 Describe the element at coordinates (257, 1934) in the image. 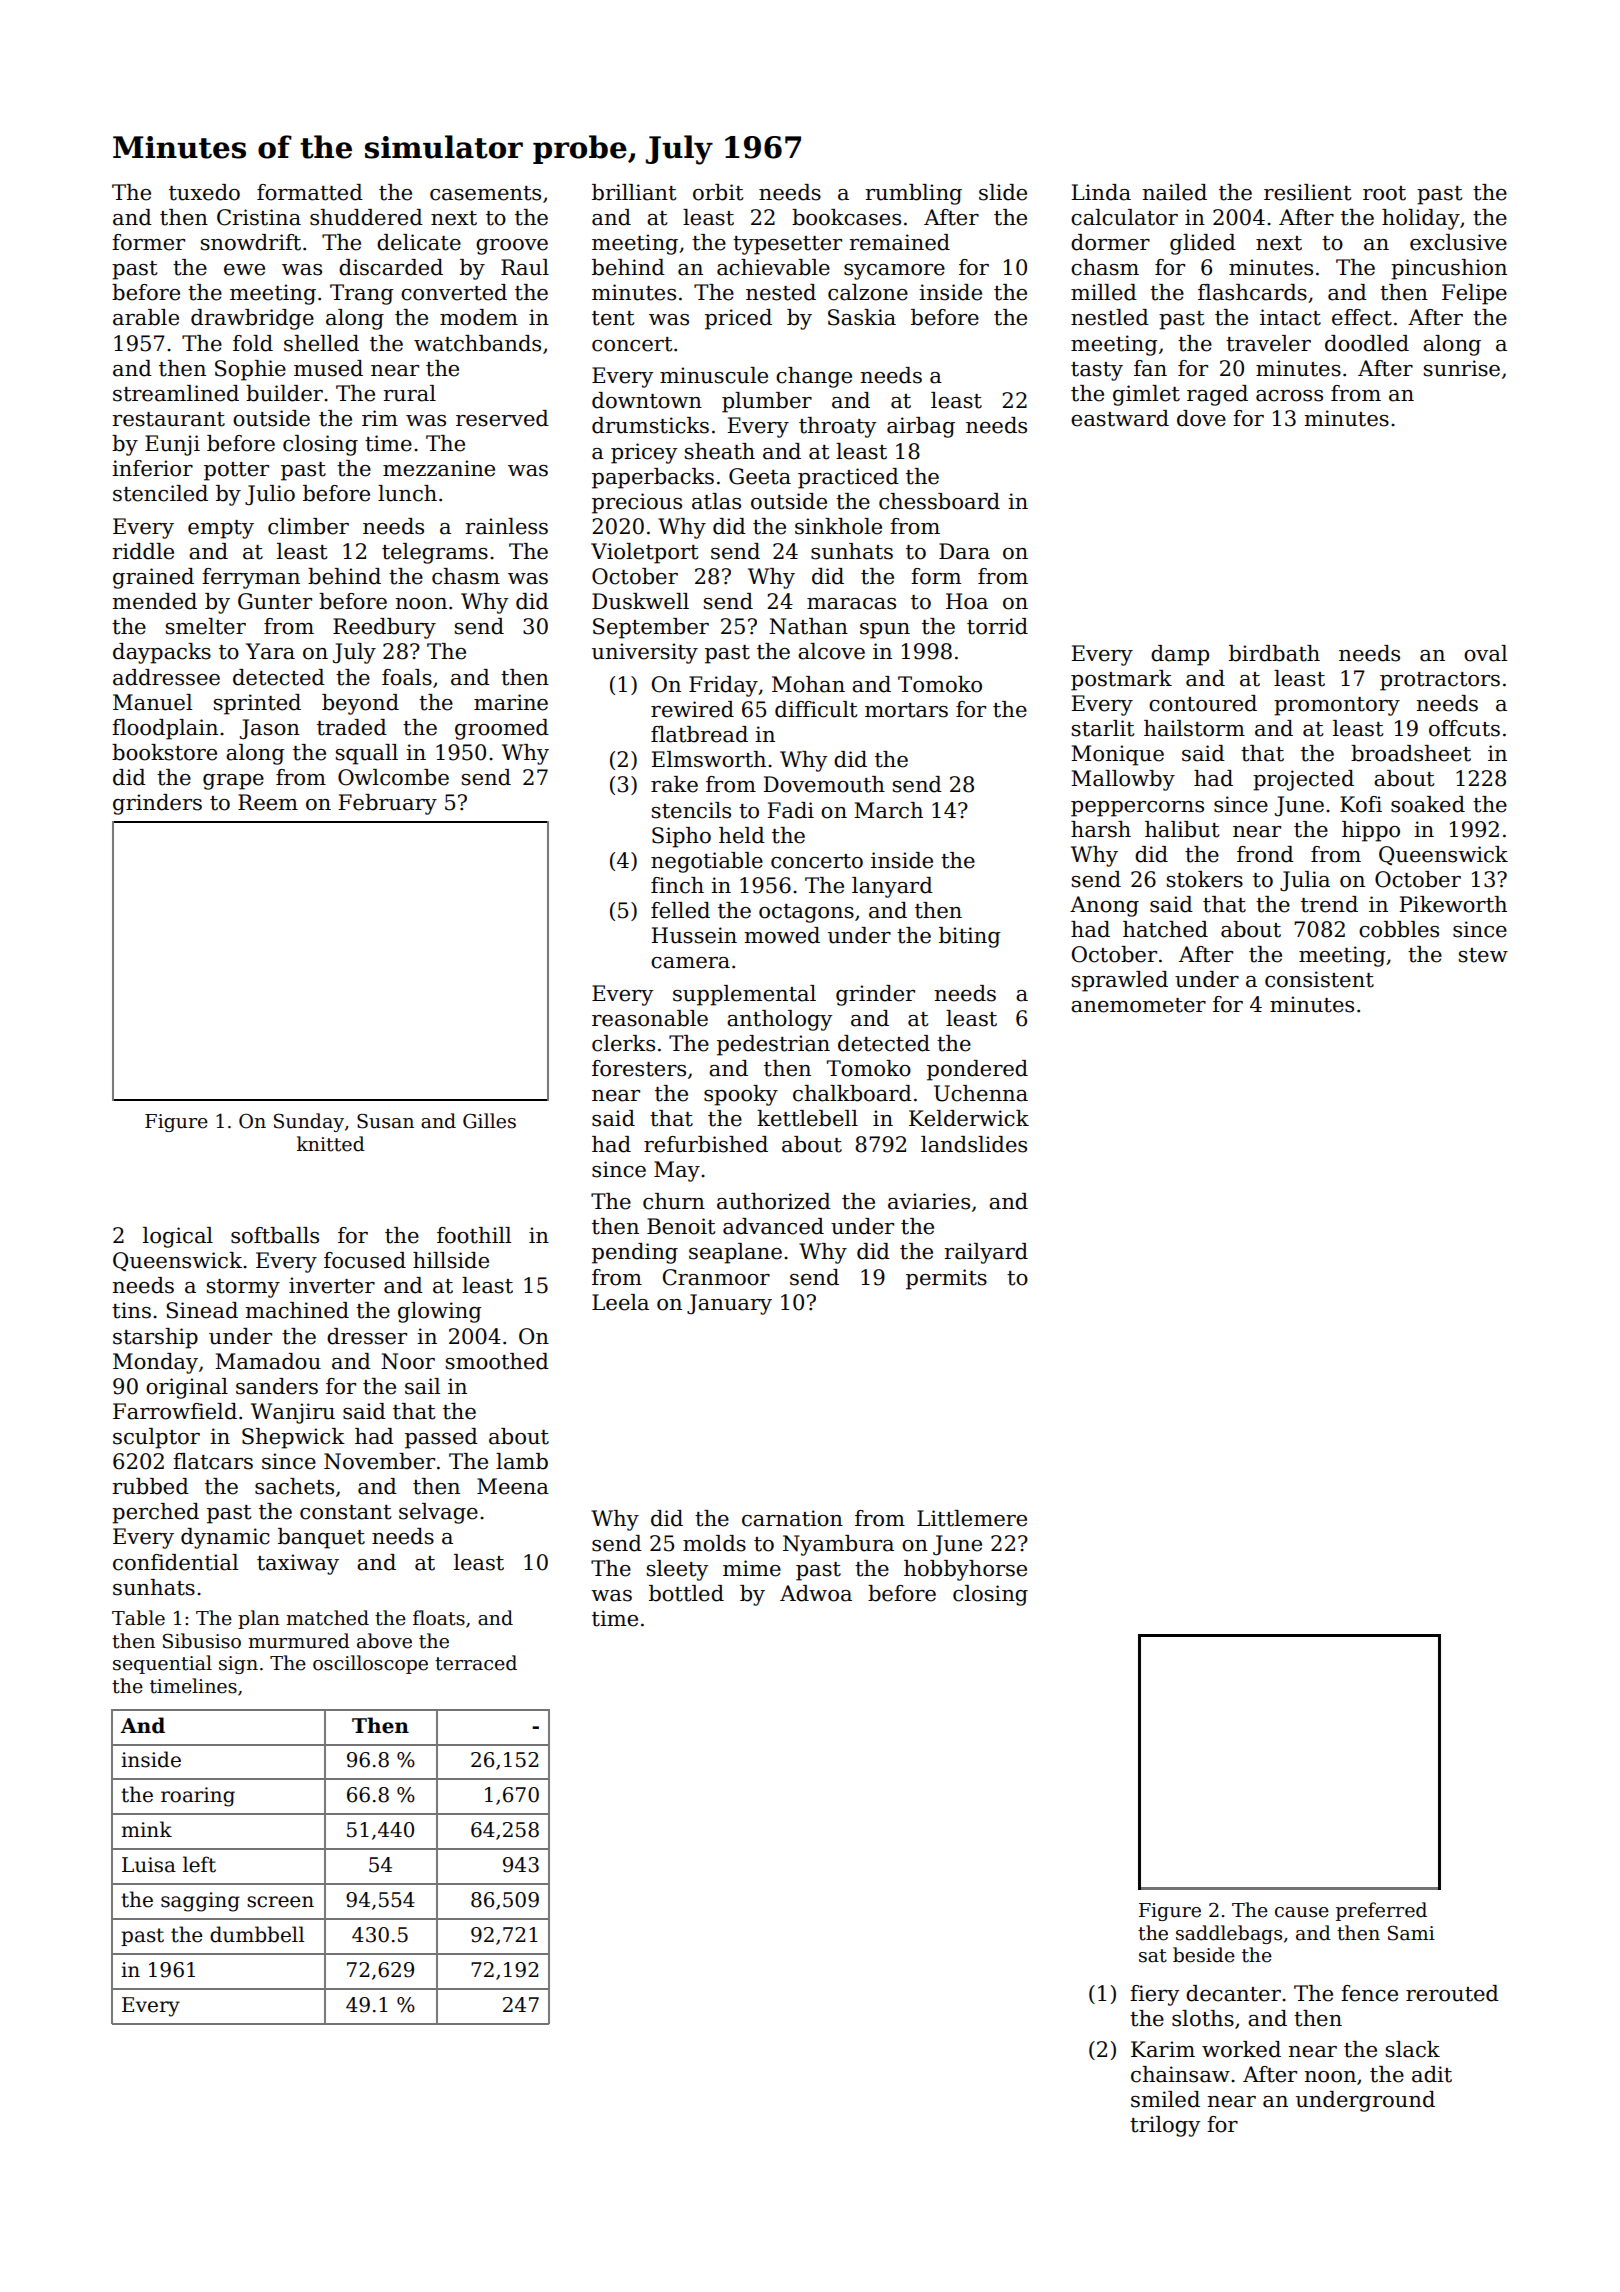

I see `dumbbell` at that location.
